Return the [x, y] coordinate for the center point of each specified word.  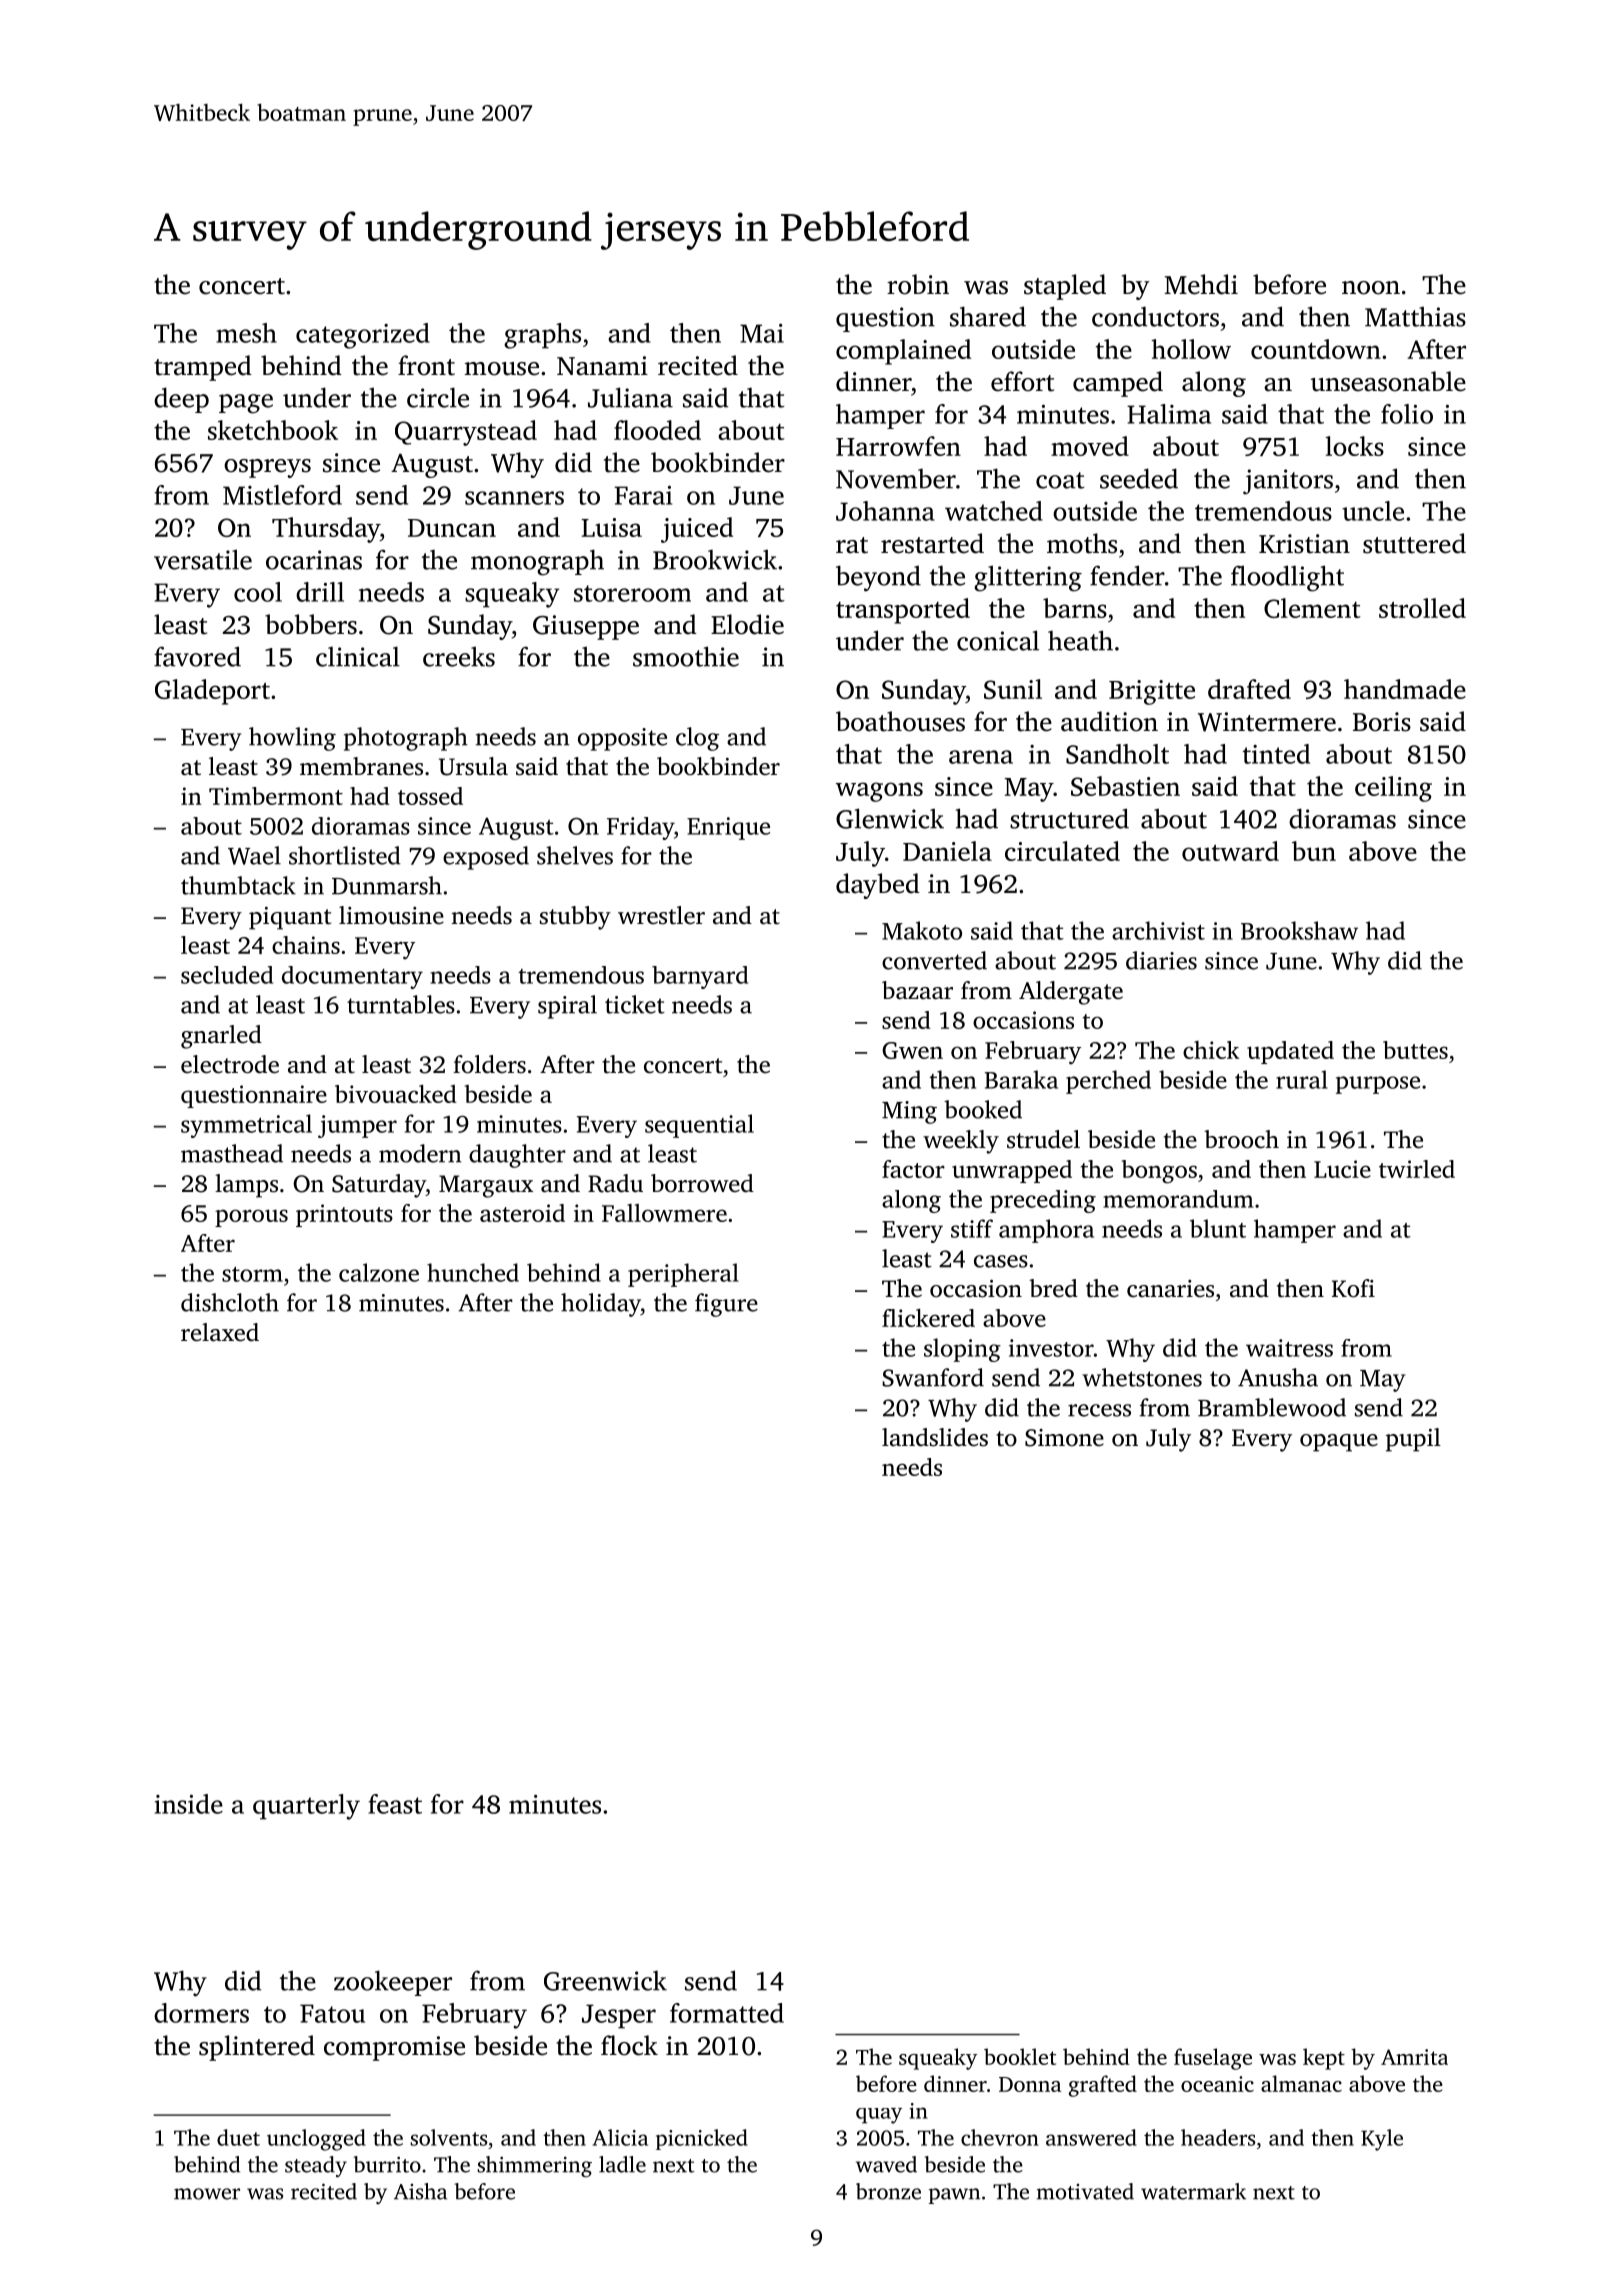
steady [316, 2166]
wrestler [661, 915]
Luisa [611, 527]
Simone [1064, 1438]
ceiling [1393, 789]
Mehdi [1201, 284]
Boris [1382, 722]
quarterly [306, 1807]
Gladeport [212, 692]
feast [395, 1804]
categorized [363, 336]
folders [489, 1064]
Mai [762, 333]
